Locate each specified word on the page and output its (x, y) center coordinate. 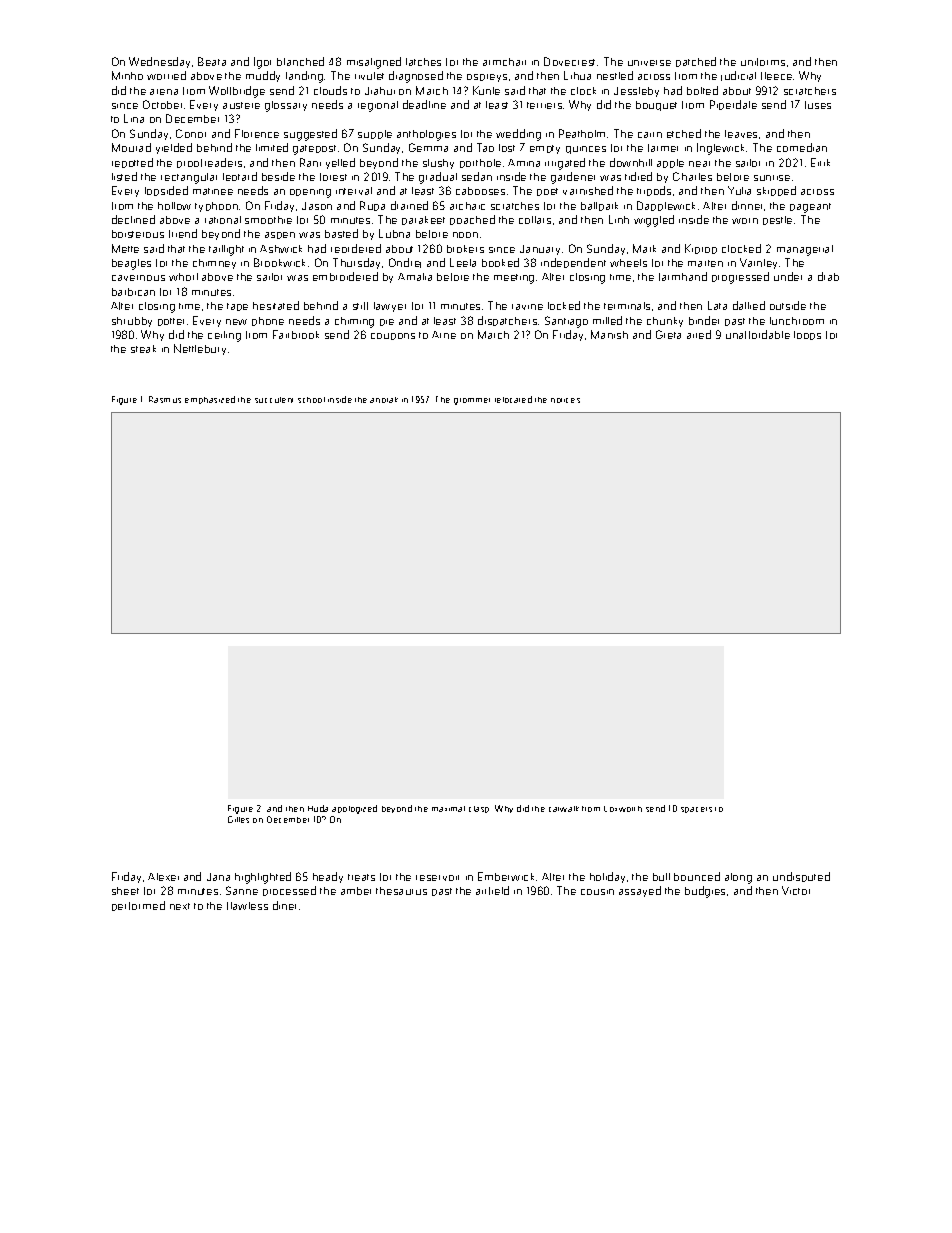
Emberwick (506, 876)
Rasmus (165, 399)
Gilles (238, 819)
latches (423, 62)
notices (565, 400)
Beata (212, 61)
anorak (384, 400)
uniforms (763, 62)
